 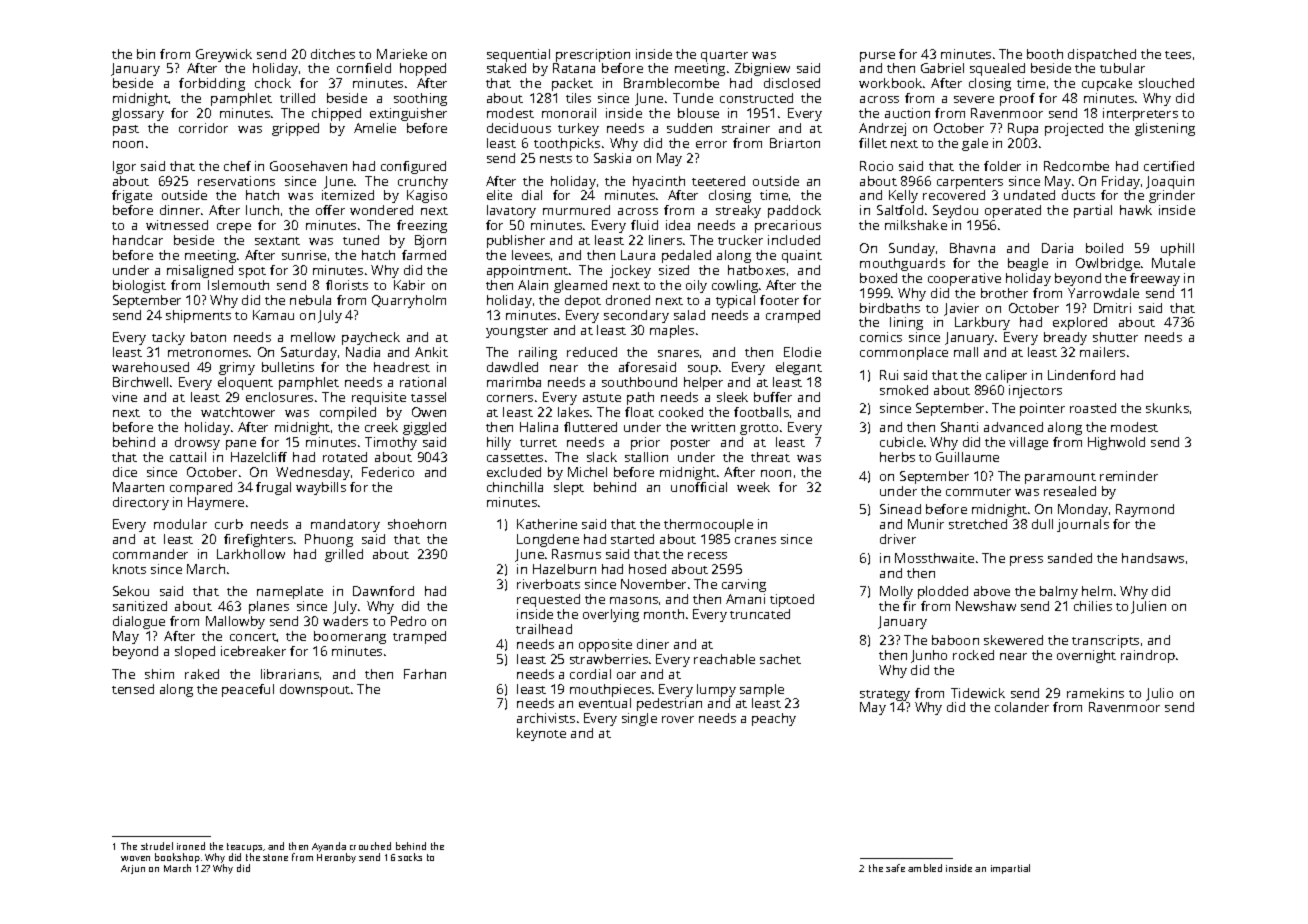 I want to click on past, so click(x=126, y=130).
